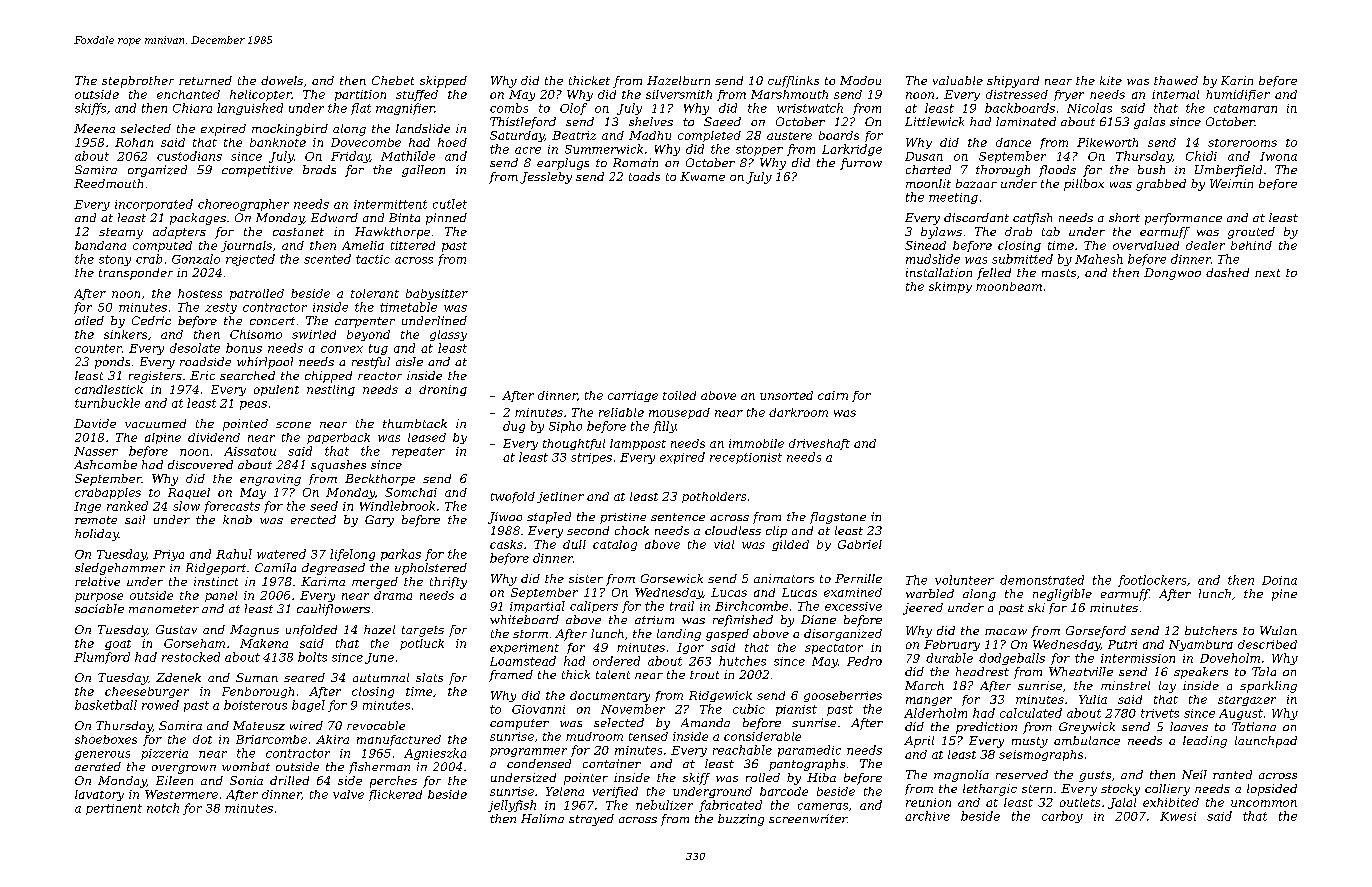  What do you see at coordinates (138, 82) in the screenshot?
I see `stepbrother` at bounding box center [138, 82].
